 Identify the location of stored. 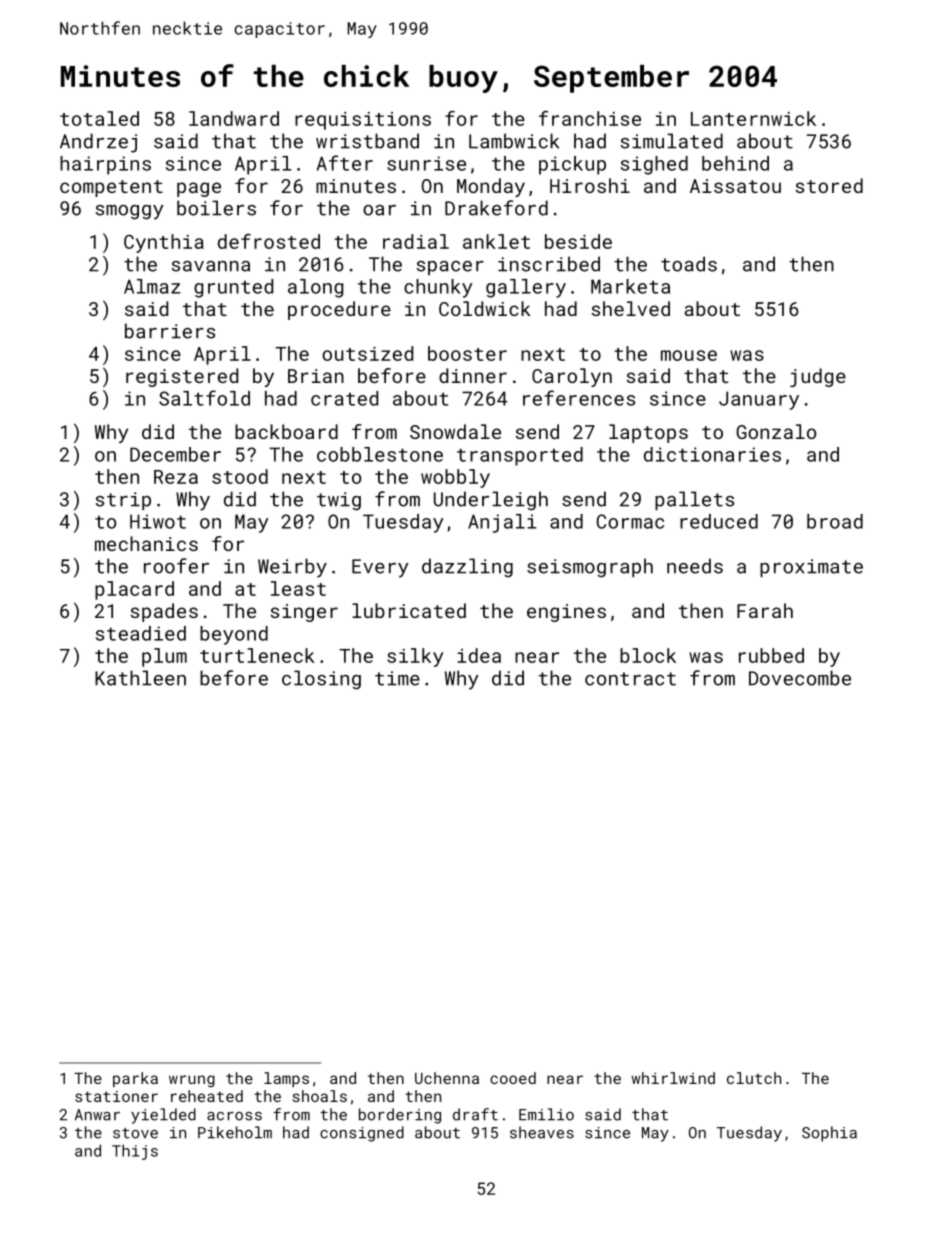
(829, 185).
